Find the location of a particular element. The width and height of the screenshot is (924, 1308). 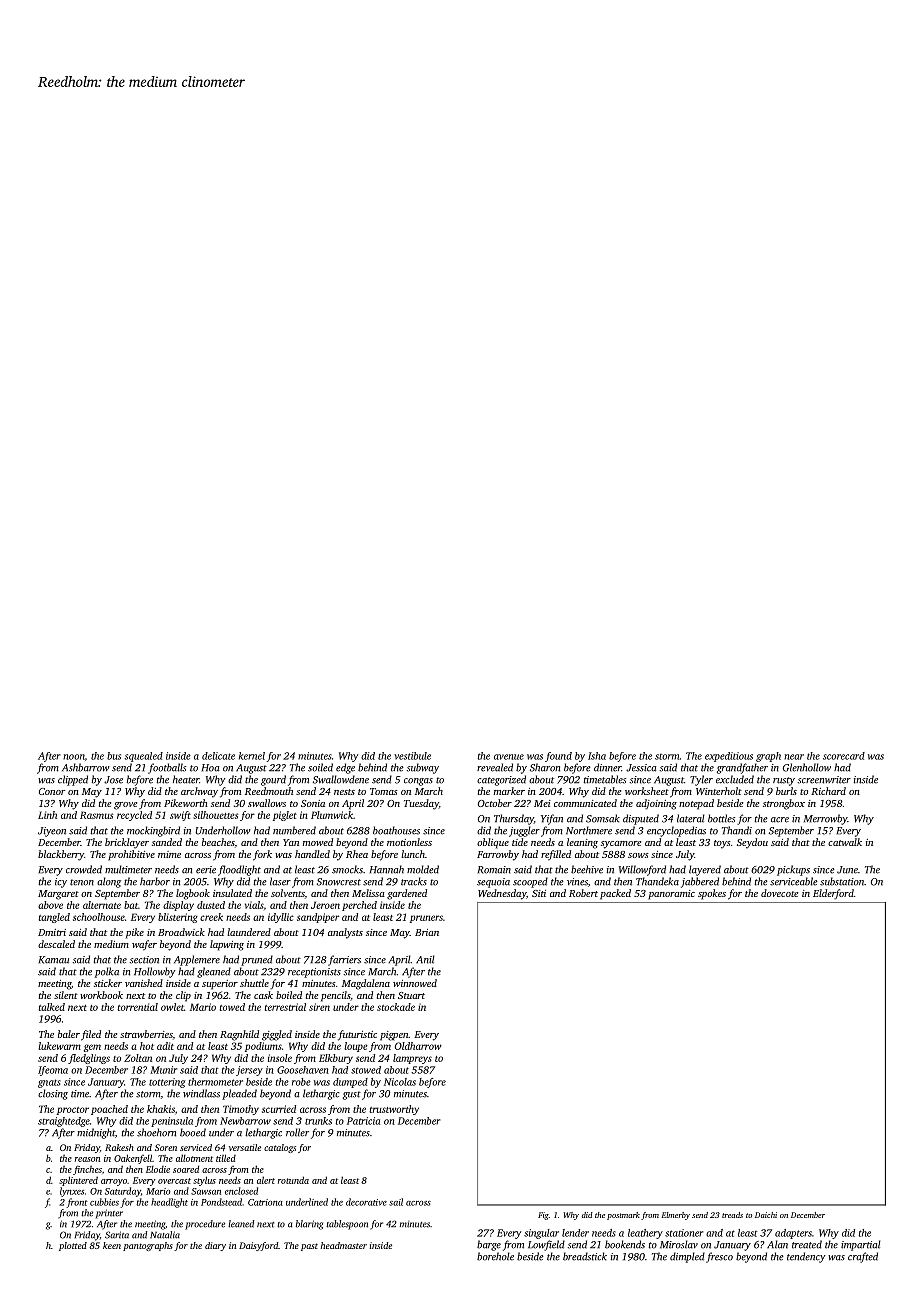

scurried is located at coordinates (279, 1109).
